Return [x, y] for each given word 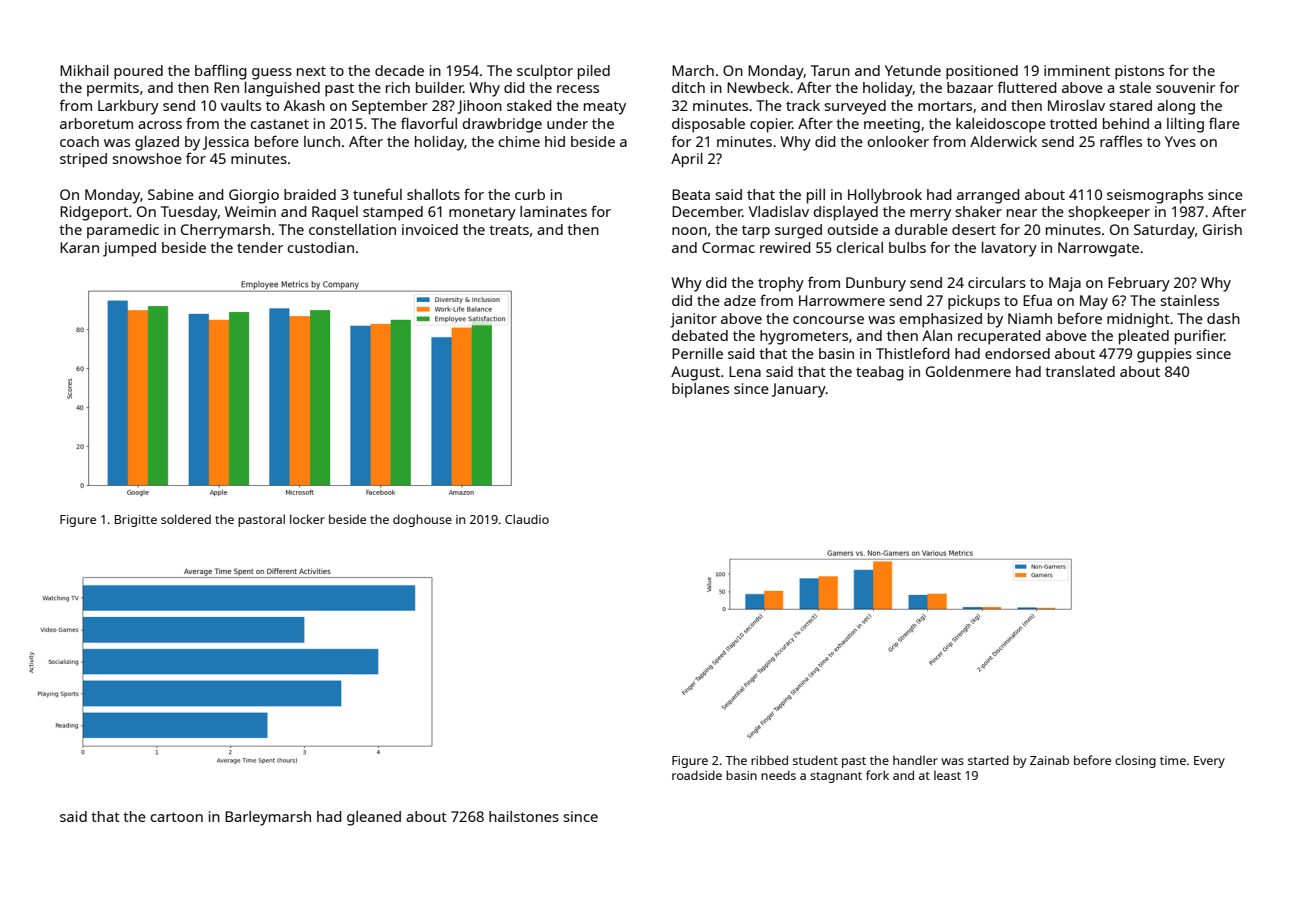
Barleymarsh [268, 818]
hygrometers [804, 337]
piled [594, 72]
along [1176, 107]
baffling [221, 72]
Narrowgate [1098, 249]
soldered [186, 519]
